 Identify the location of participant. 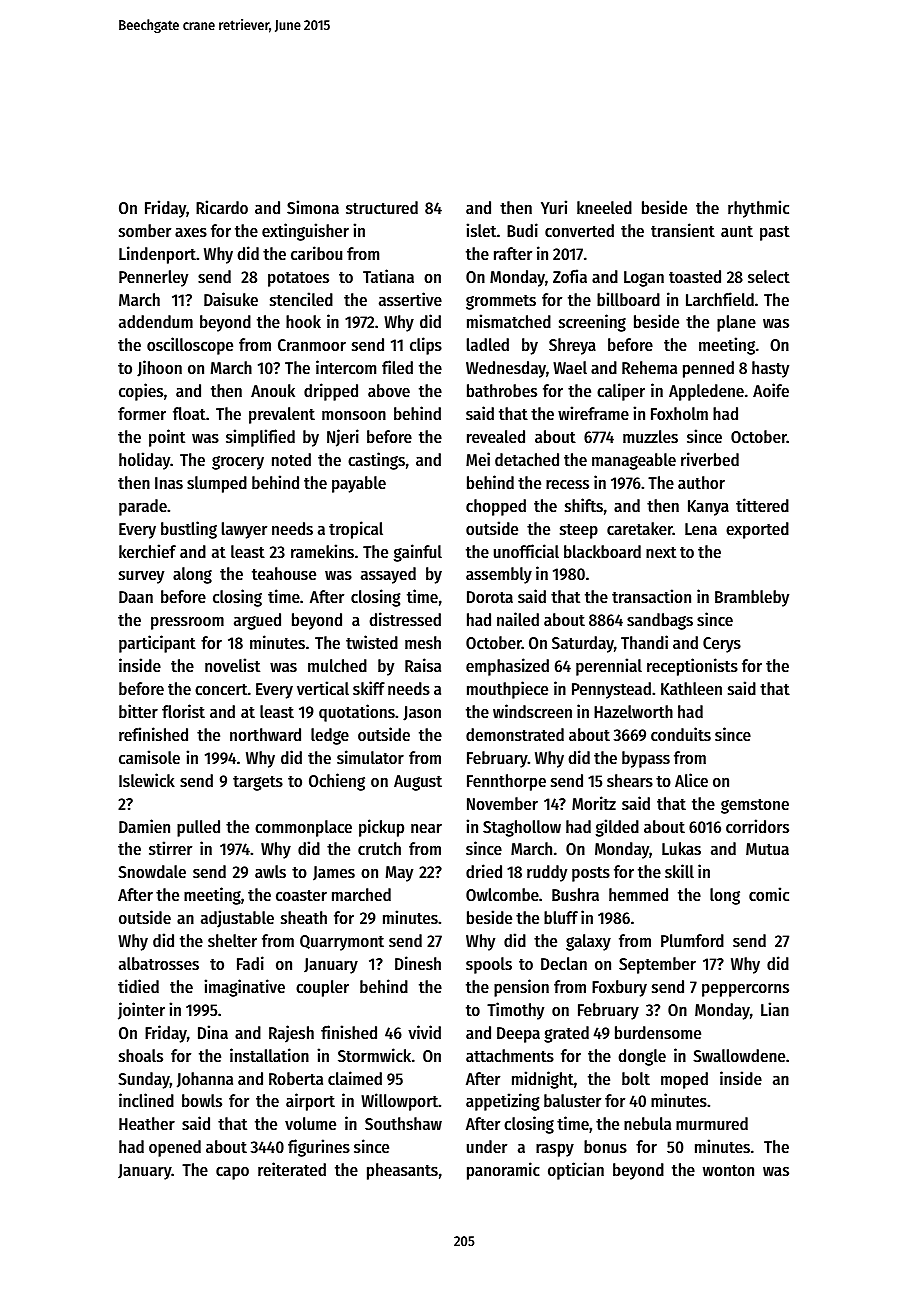
(157, 644).
